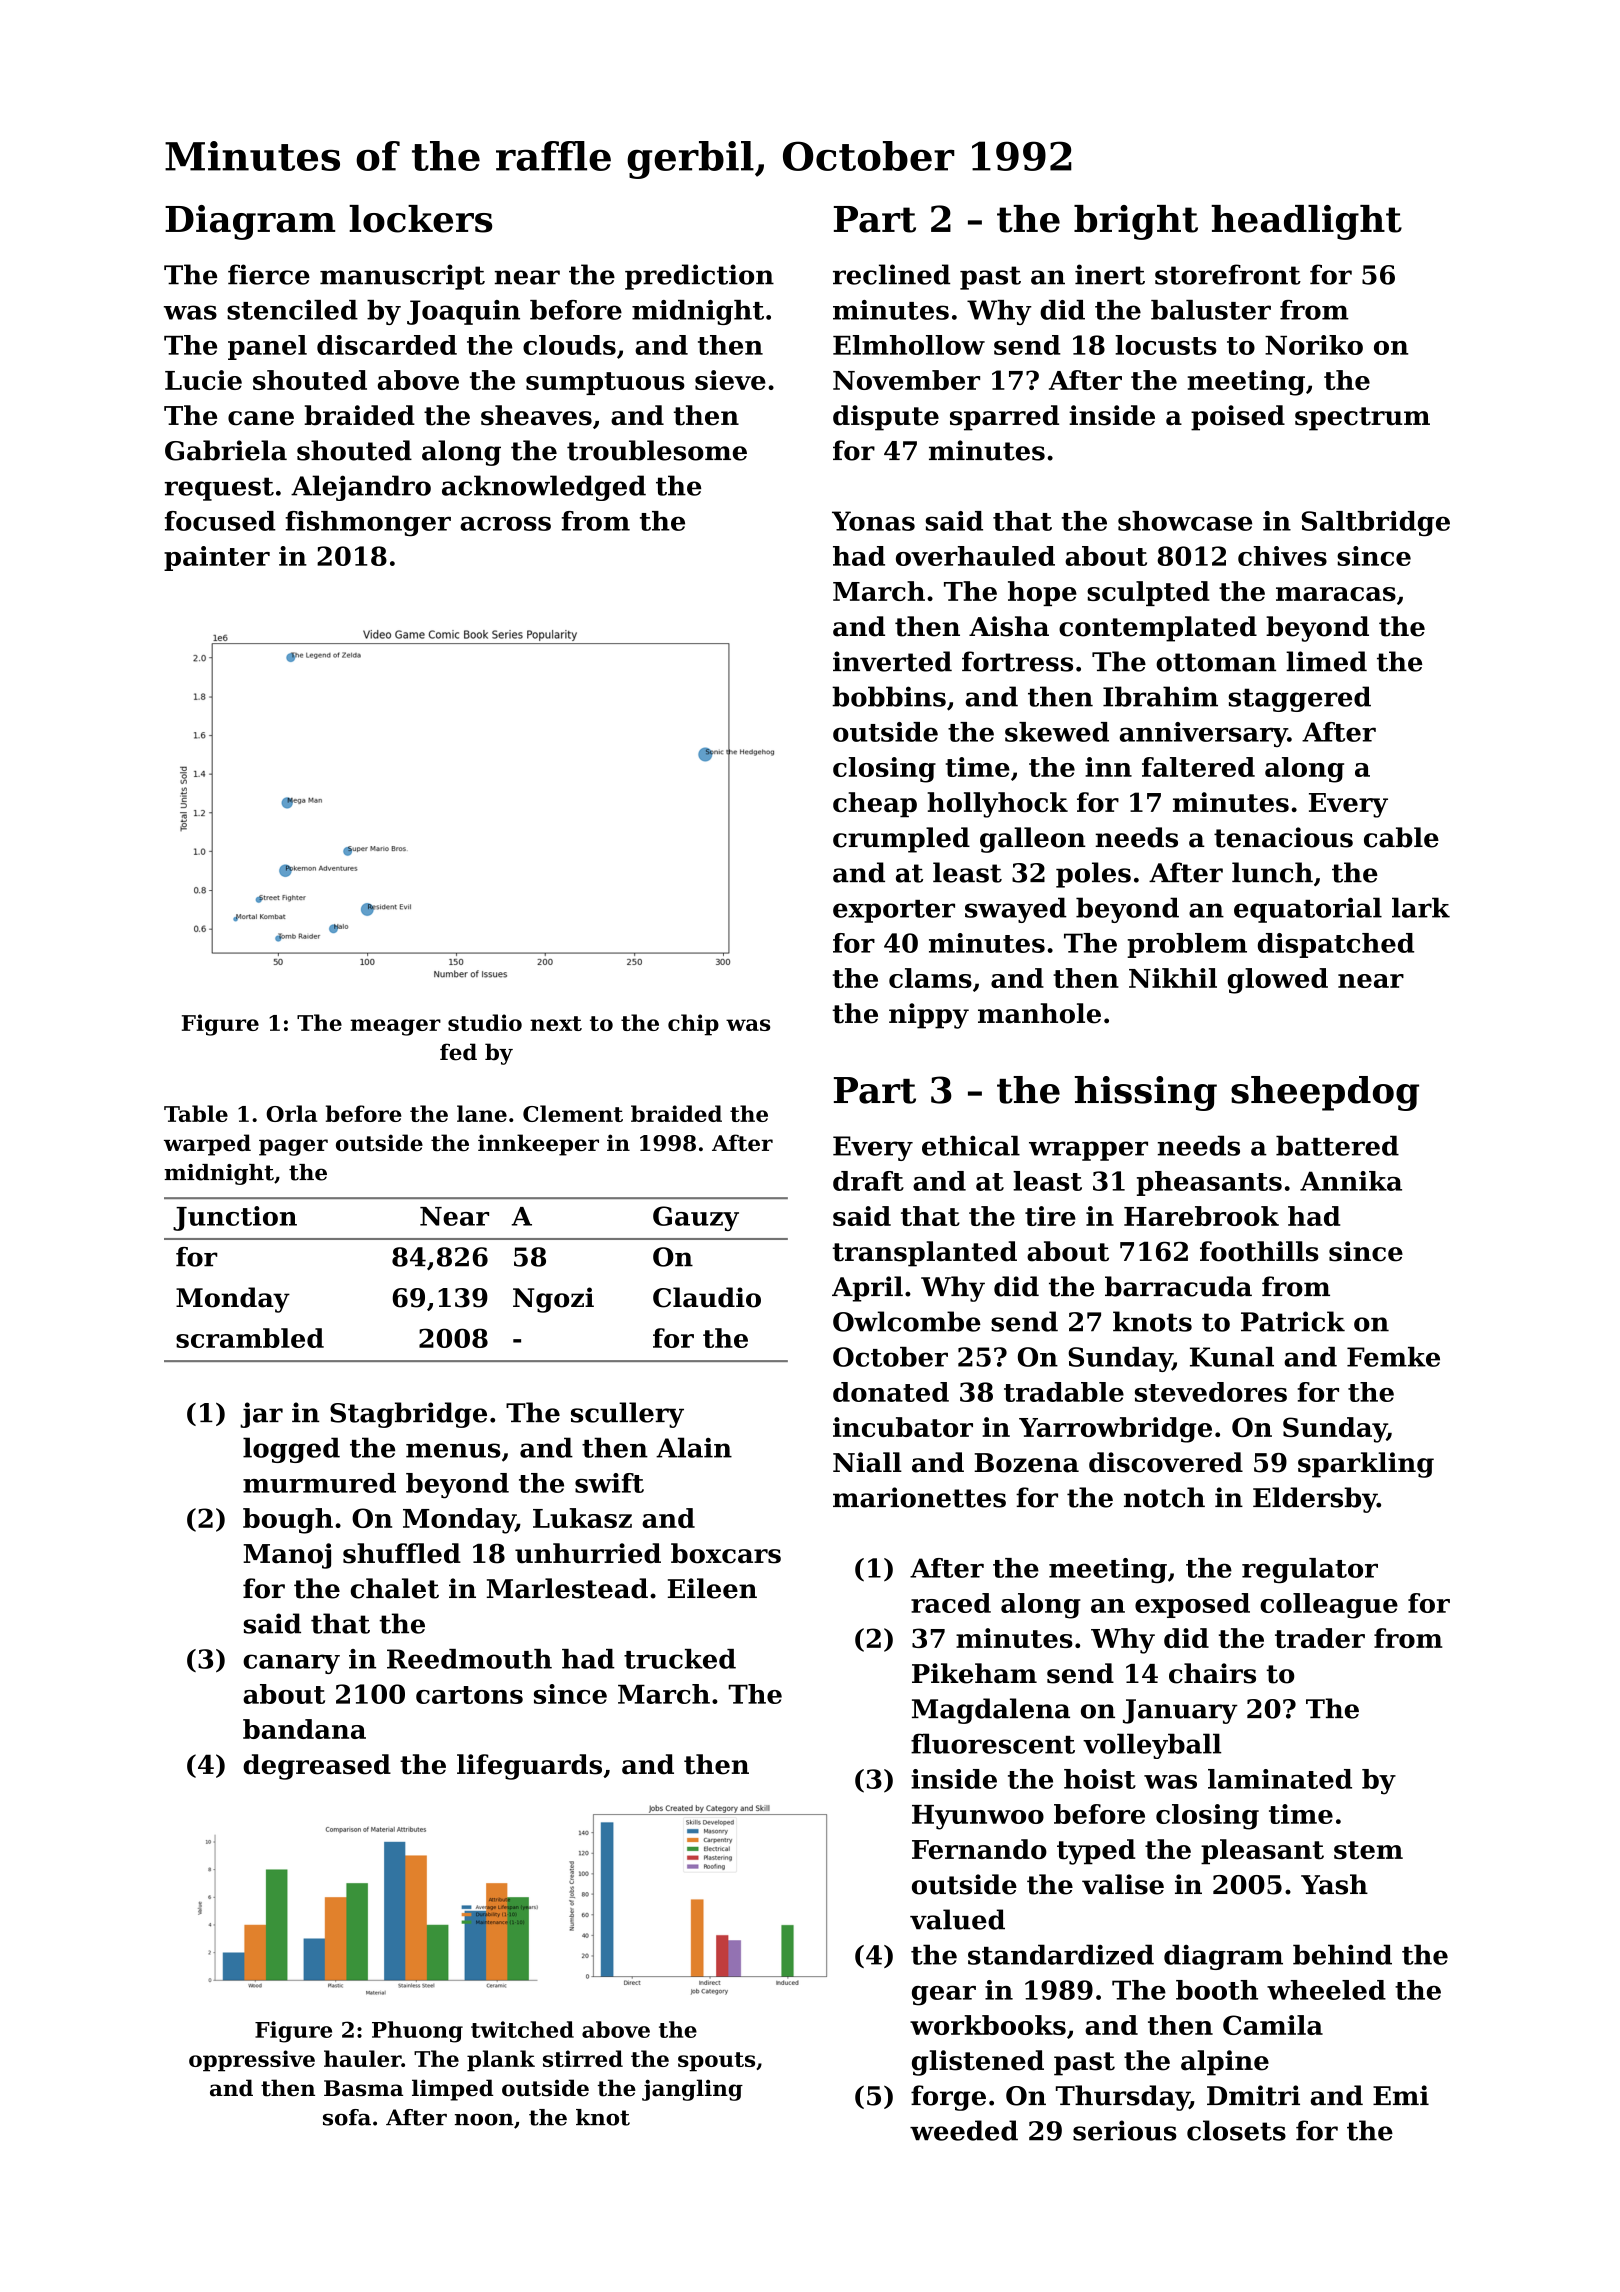  Describe the element at coordinates (1136, 222) in the screenshot. I see `bright` at that location.
